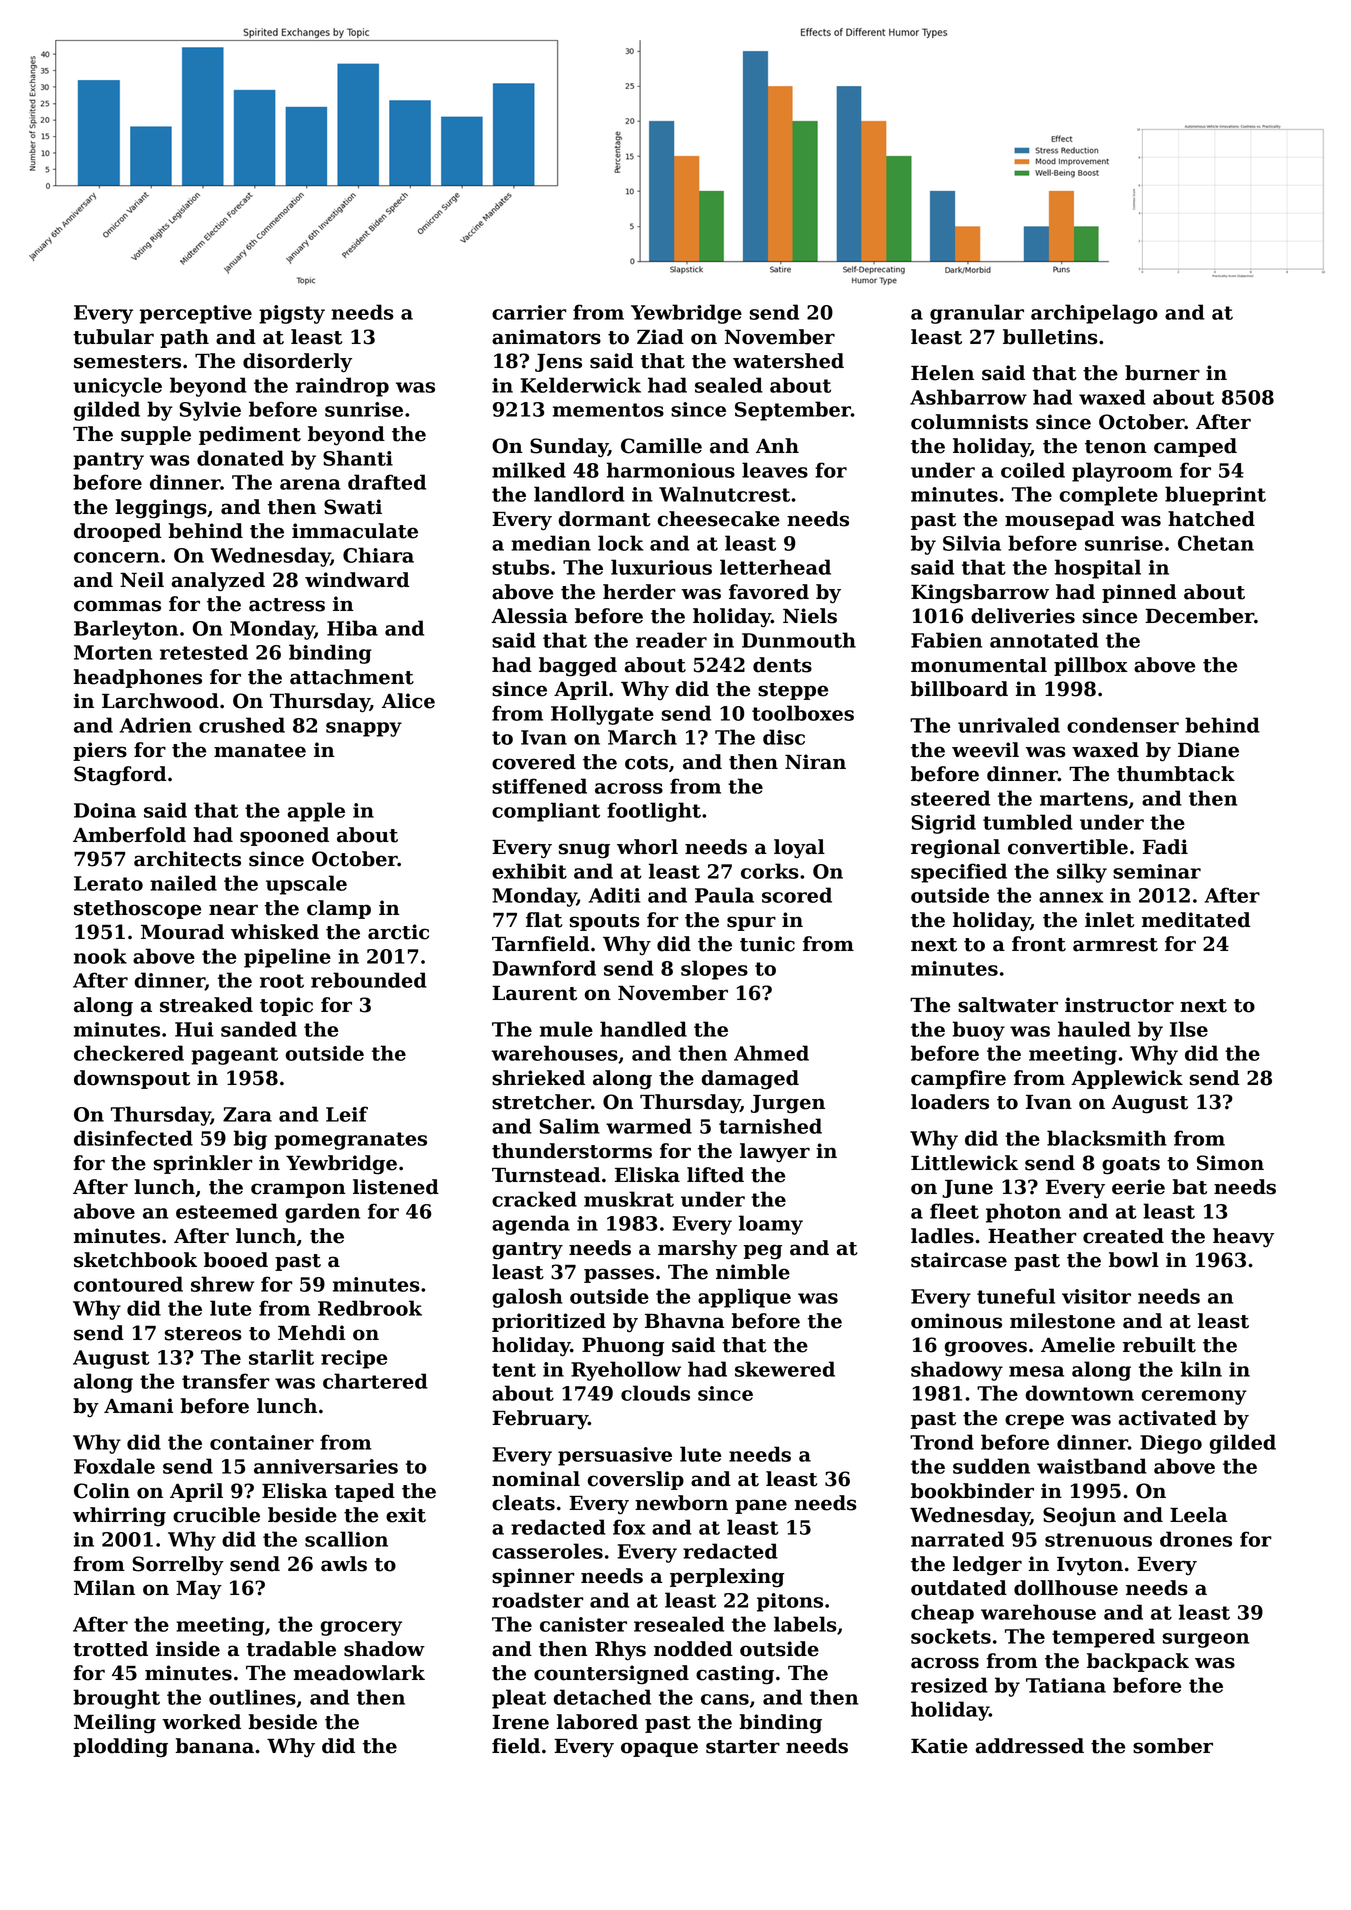 The width and height of the page is (1351, 1910). Describe the element at coordinates (977, 314) in the page. I see `granular` at that location.
